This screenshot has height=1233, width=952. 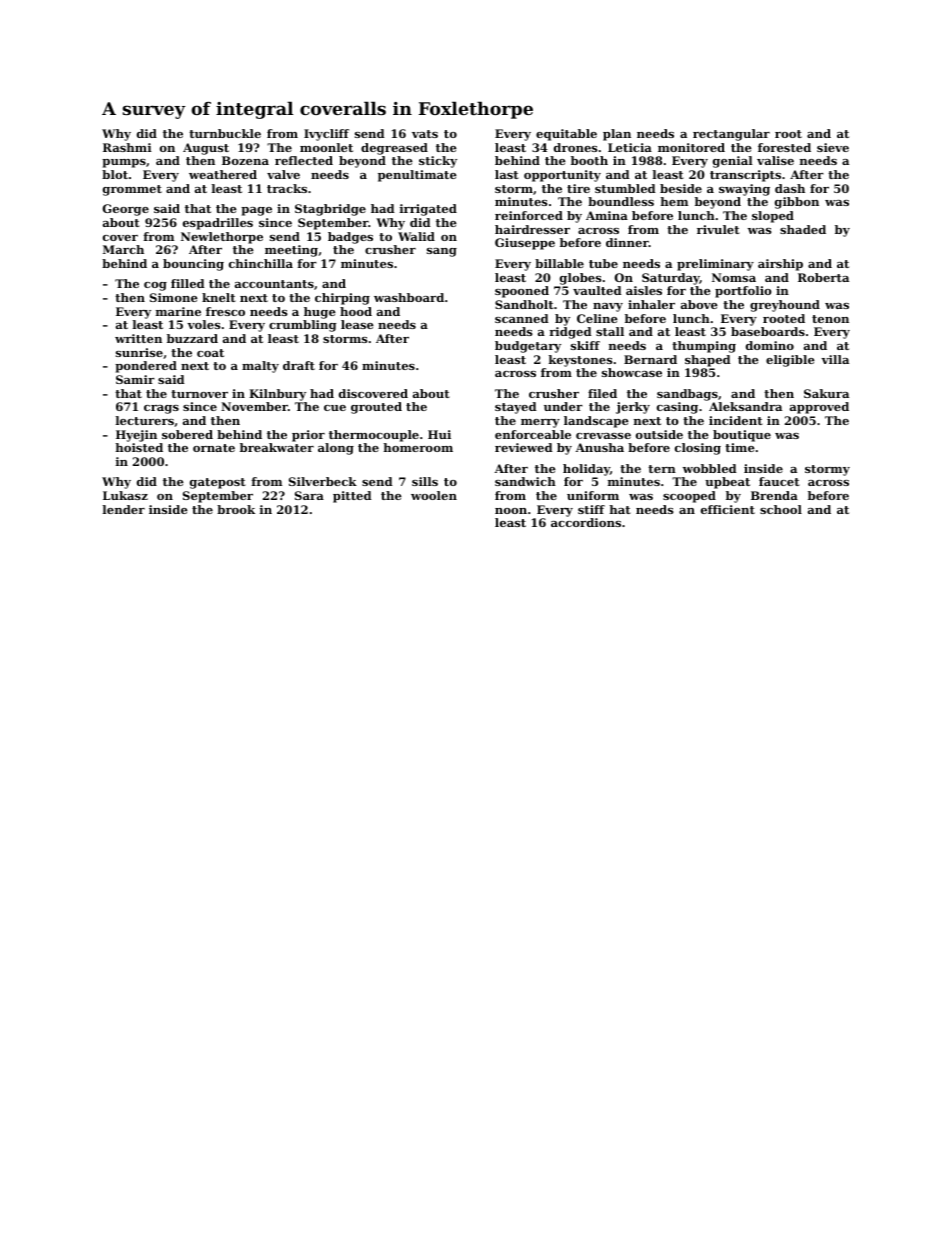 What do you see at coordinates (699, 304) in the screenshot?
I see `above` at bounding box center [699, 304].
